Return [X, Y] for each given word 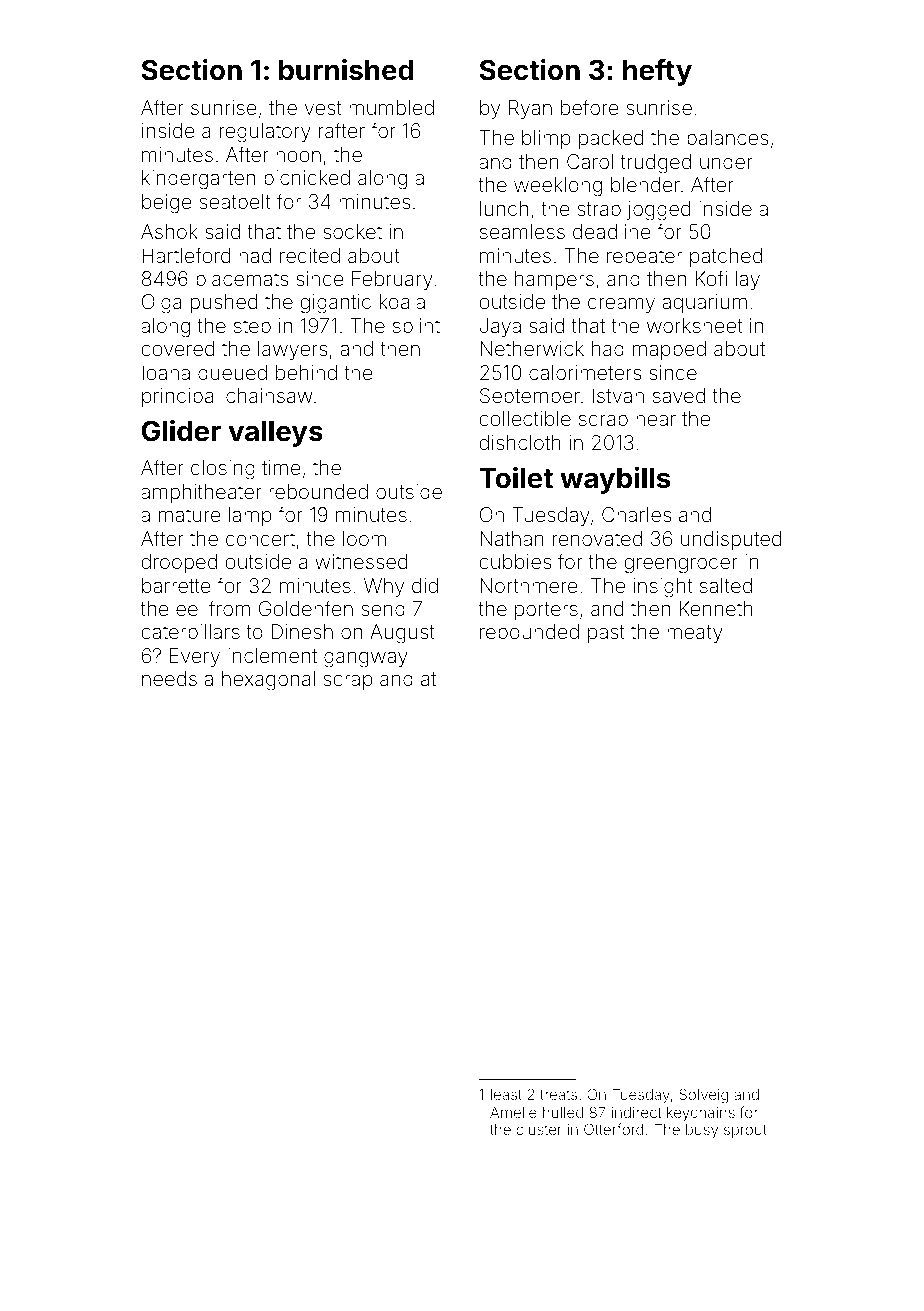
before [590, 107]
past [606, 634]
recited [310, 255]
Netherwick [532, 348]
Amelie [513, 1112]
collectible [525, 418]
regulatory [265, 133]
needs [169, 678]
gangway [366, 659]
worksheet [694, 325]
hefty [657, 72]
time [281, 467]
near [656, 420]
